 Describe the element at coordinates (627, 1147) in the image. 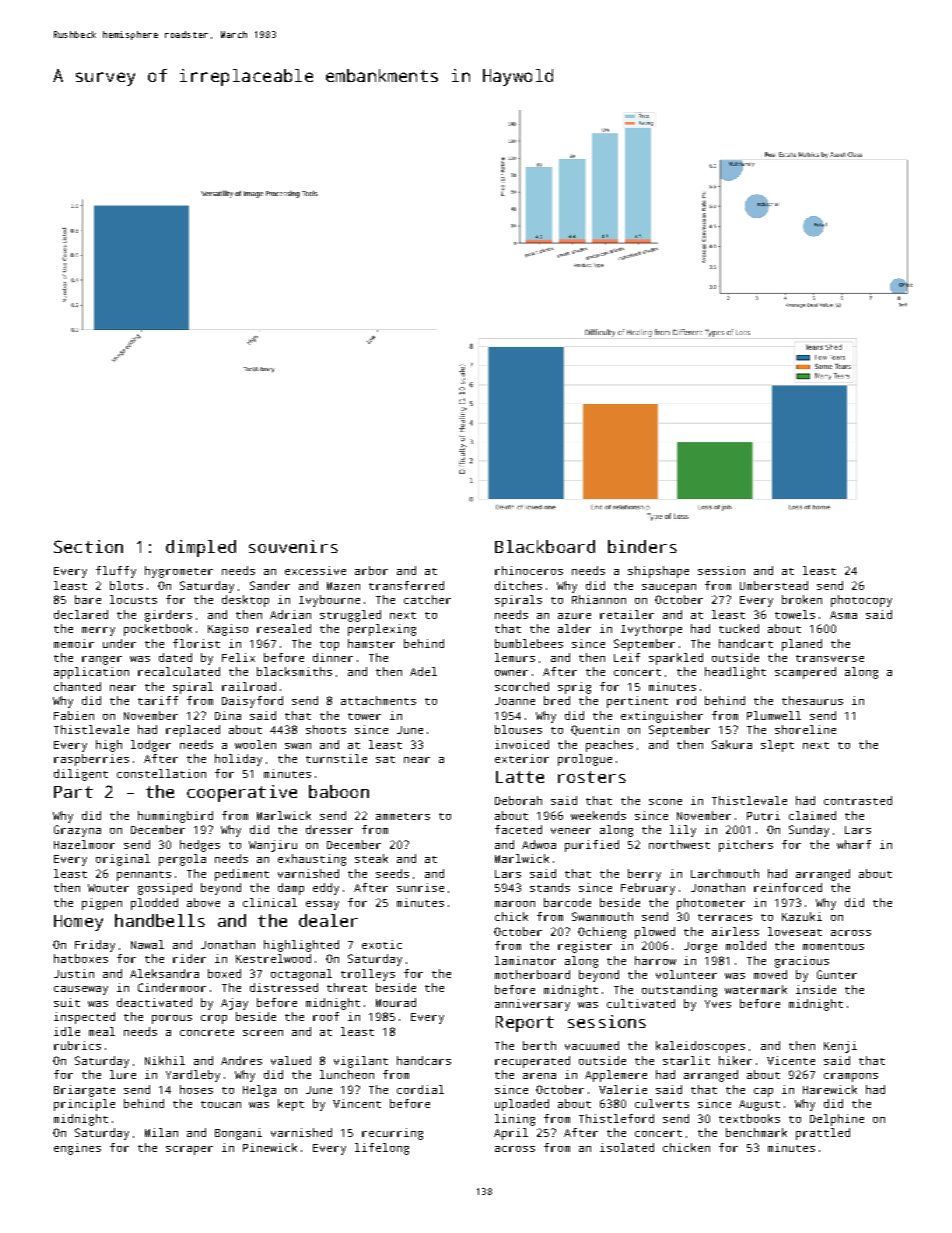

I see `isolated` at that location.
